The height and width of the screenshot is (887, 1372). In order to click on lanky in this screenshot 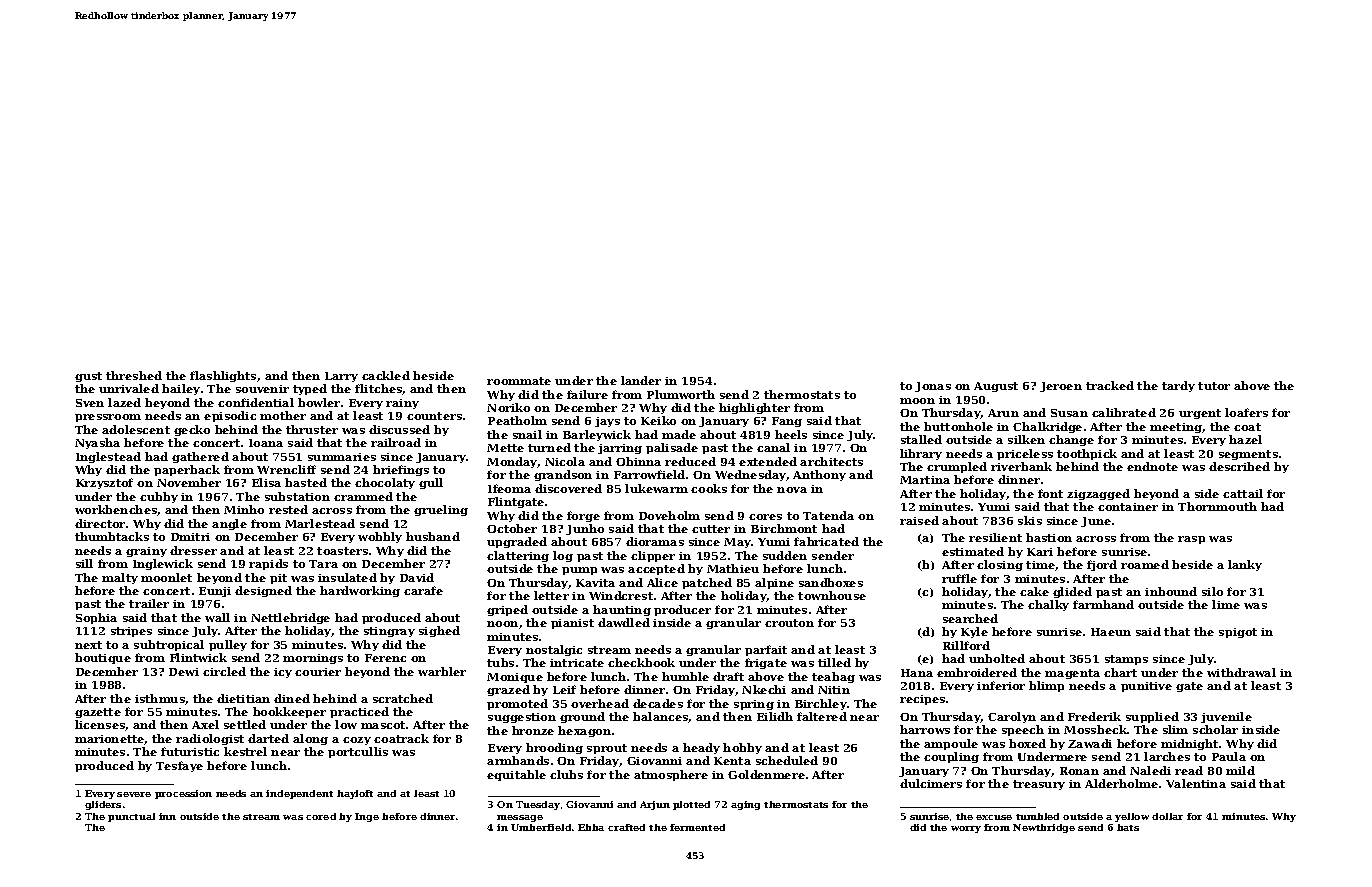, I will do `click(1245, 565)`.
